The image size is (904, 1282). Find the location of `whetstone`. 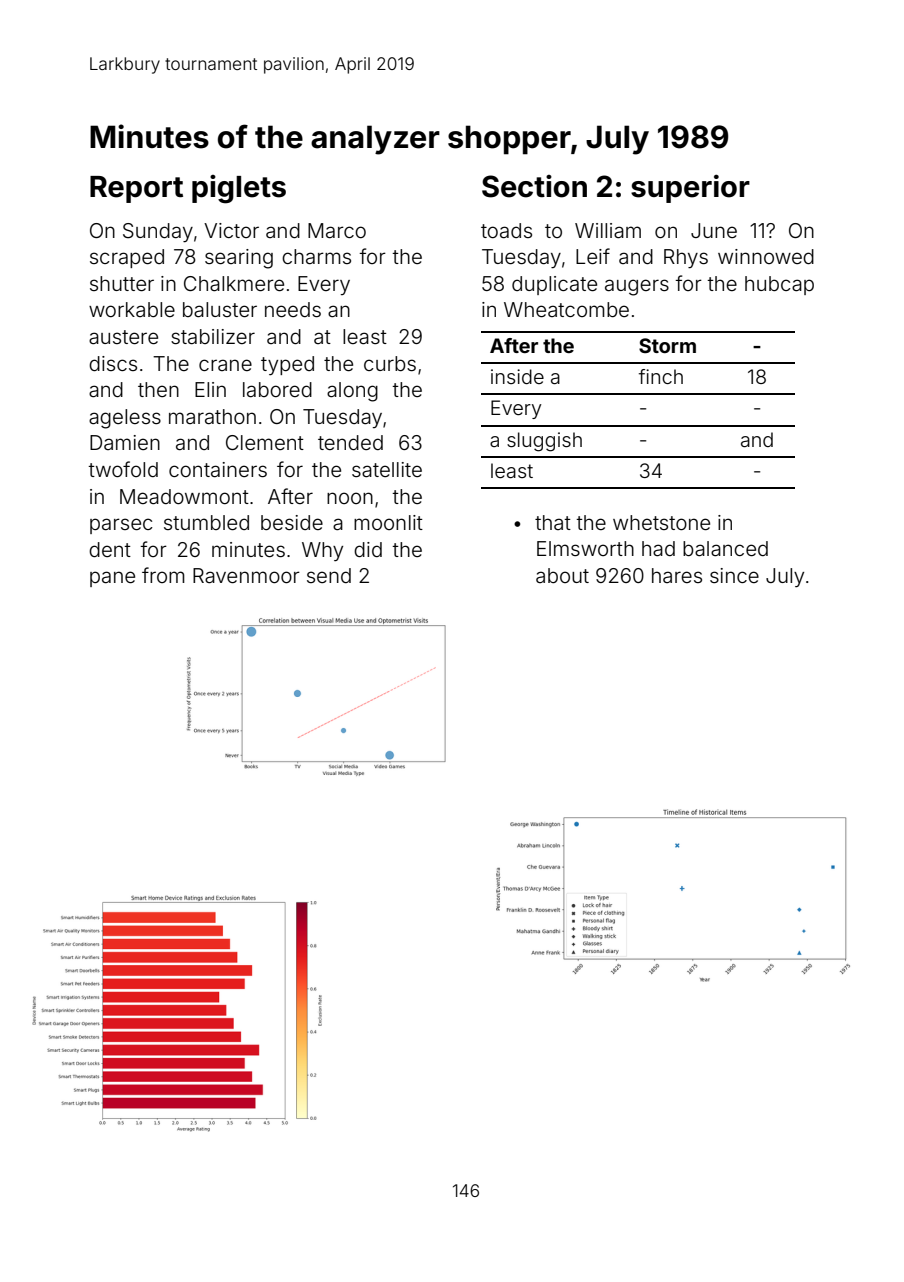

whetstone is located at coordinates (661, 522).
